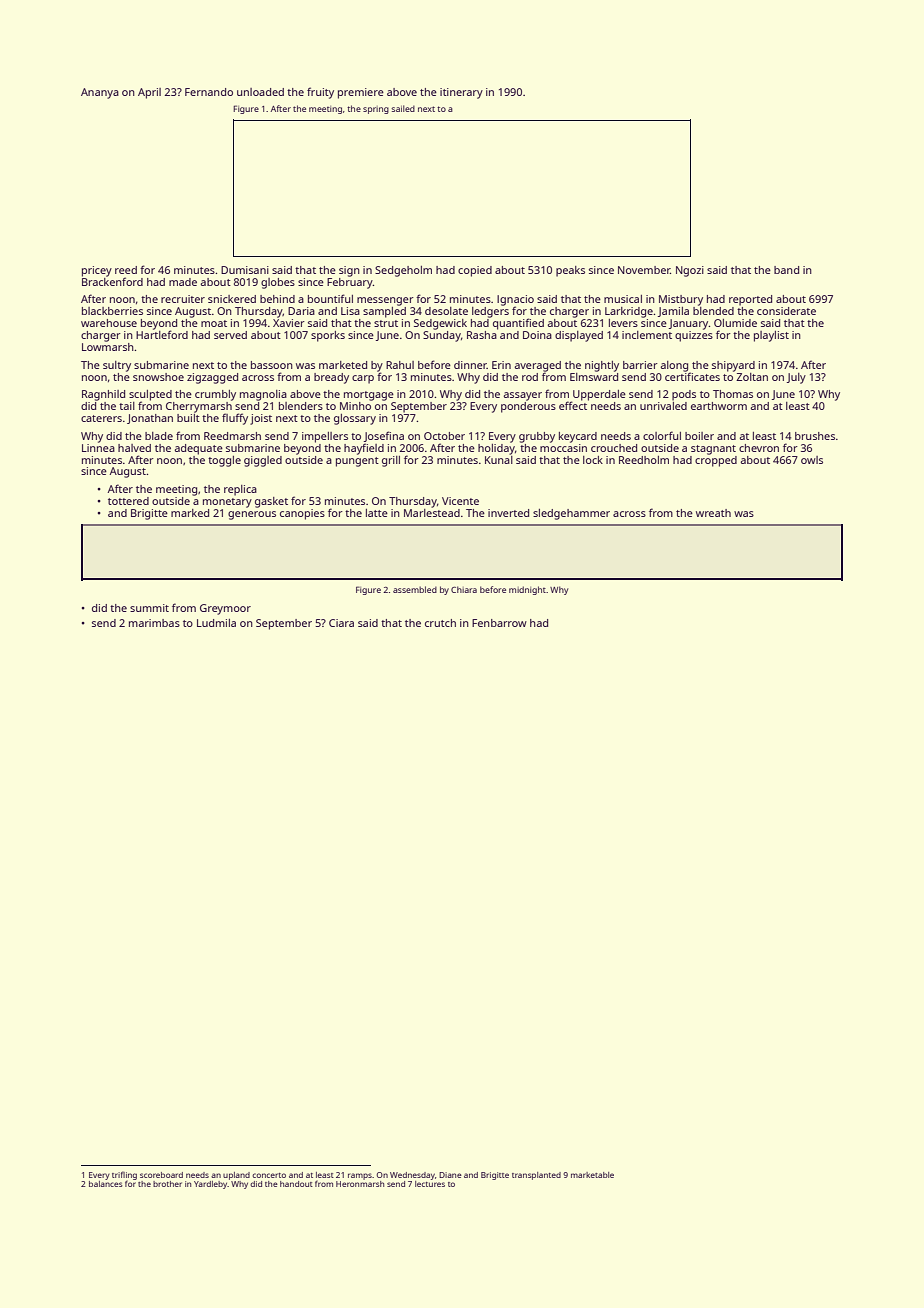 The image size is (924, 1308). What do you see at coordinates (771, 336) in the screenshot?
I see `playlist` at bounding box center [771, 336].
